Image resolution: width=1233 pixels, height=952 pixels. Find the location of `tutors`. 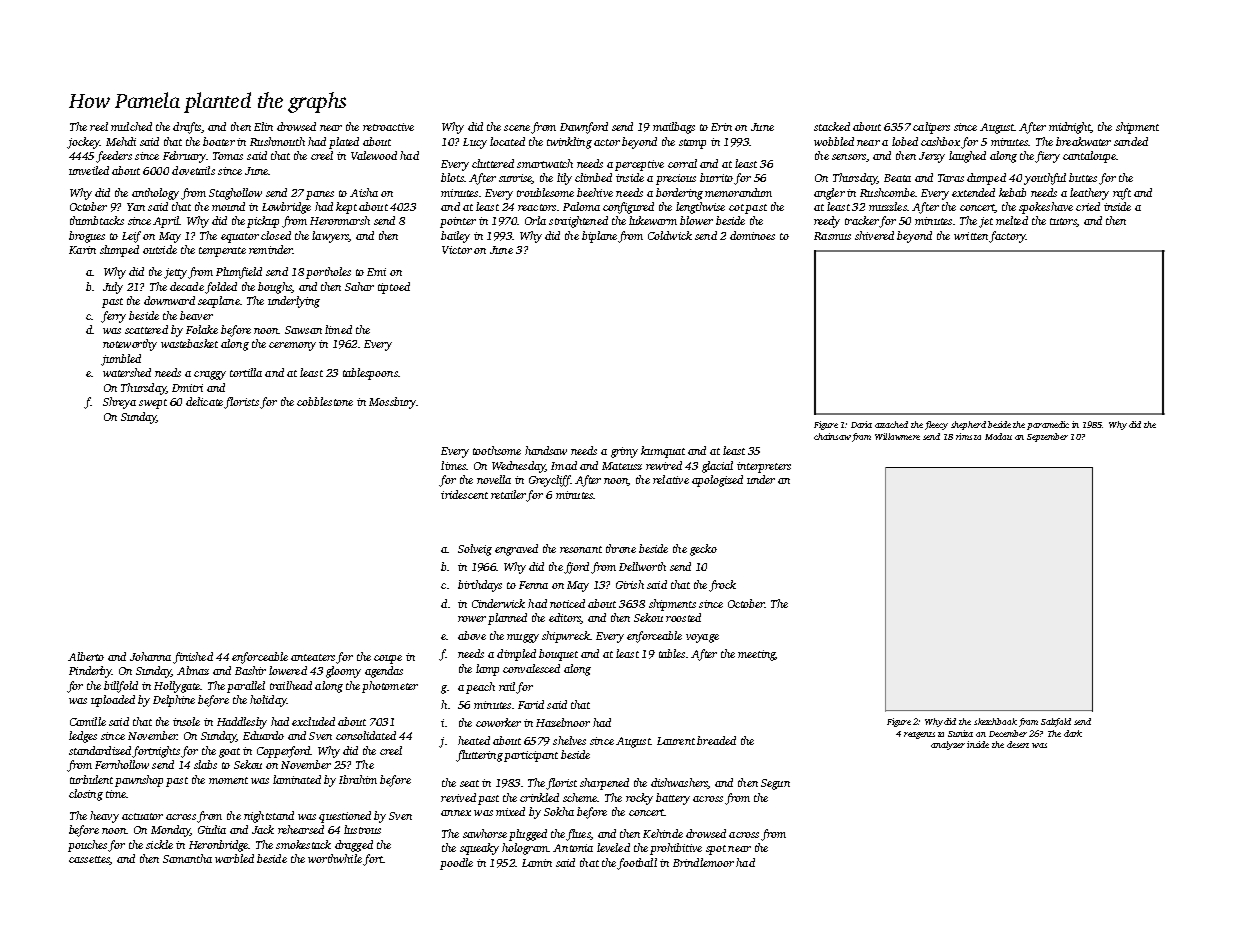

tutors is located at coordinates (1063, 221).
